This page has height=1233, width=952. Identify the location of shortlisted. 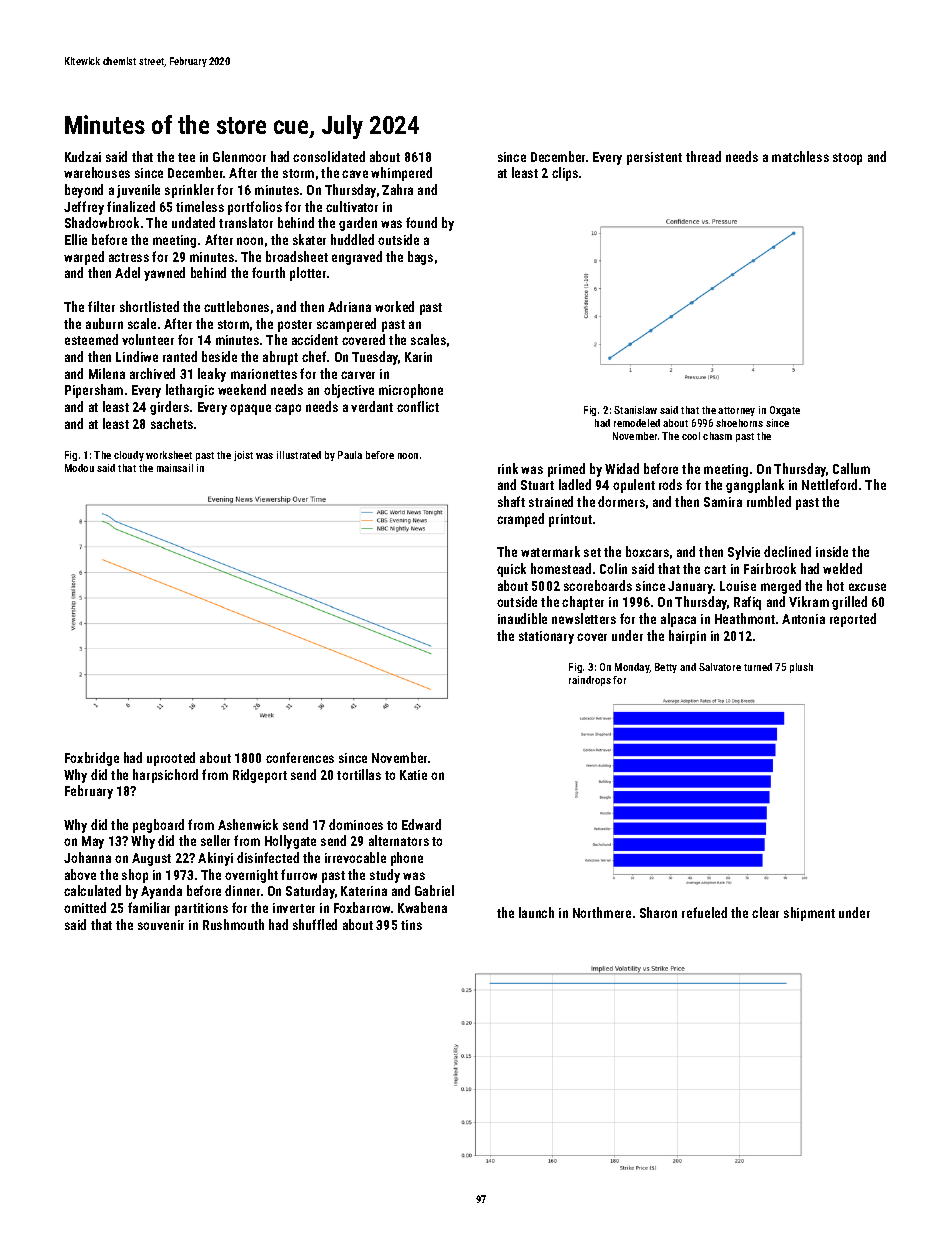
(149, 306).
